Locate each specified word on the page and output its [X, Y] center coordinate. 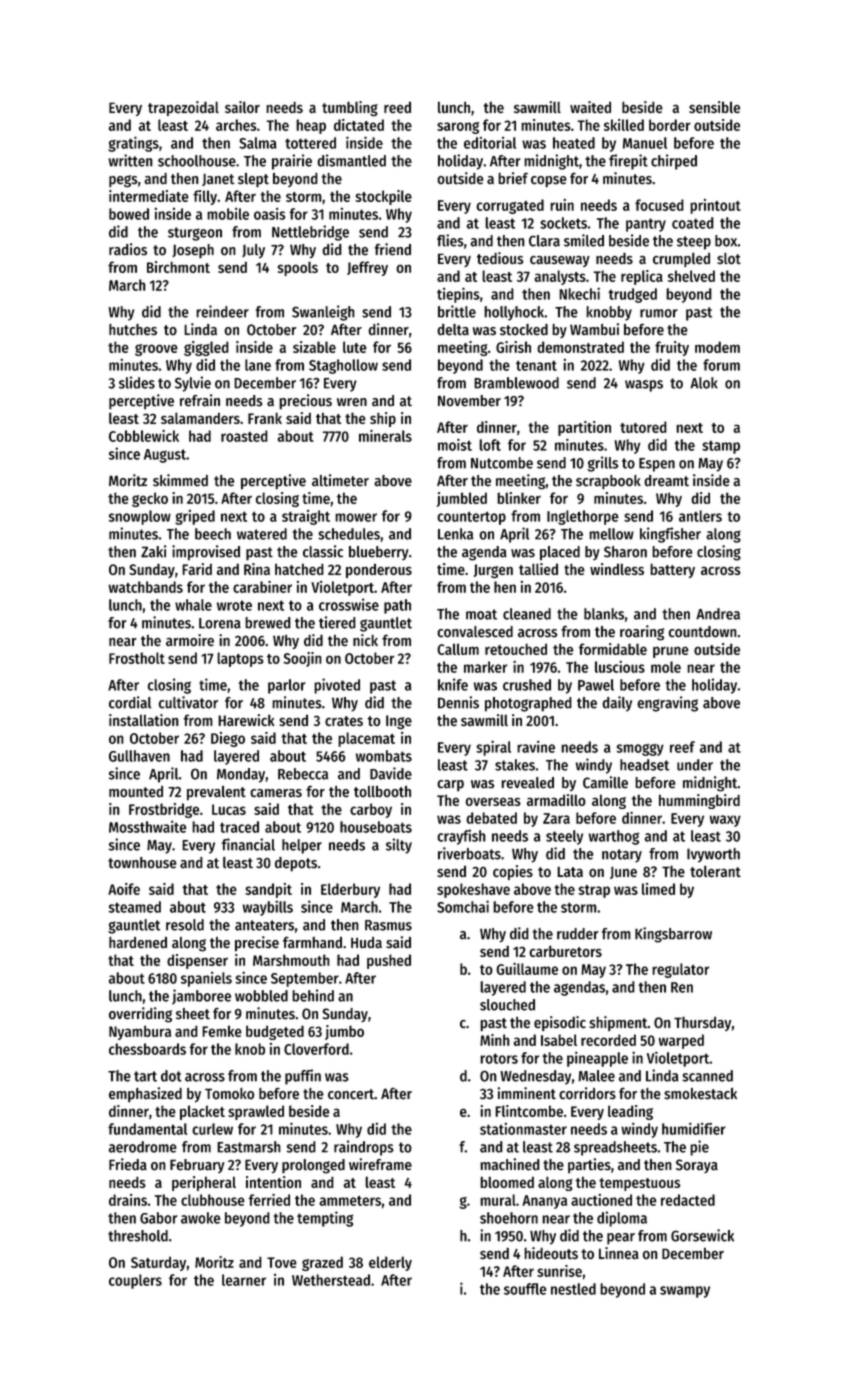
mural [498, 1200]
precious [305, 402]
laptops [240, 659]
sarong [458, 128]
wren [352, 402]
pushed [389, 961]
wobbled [261, 996]
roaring [642, 633]
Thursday [702, 1023]
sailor [242, 107]
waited [590, 107]
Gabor [158, 1218]
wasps [644, 386]
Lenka [455, 534]
